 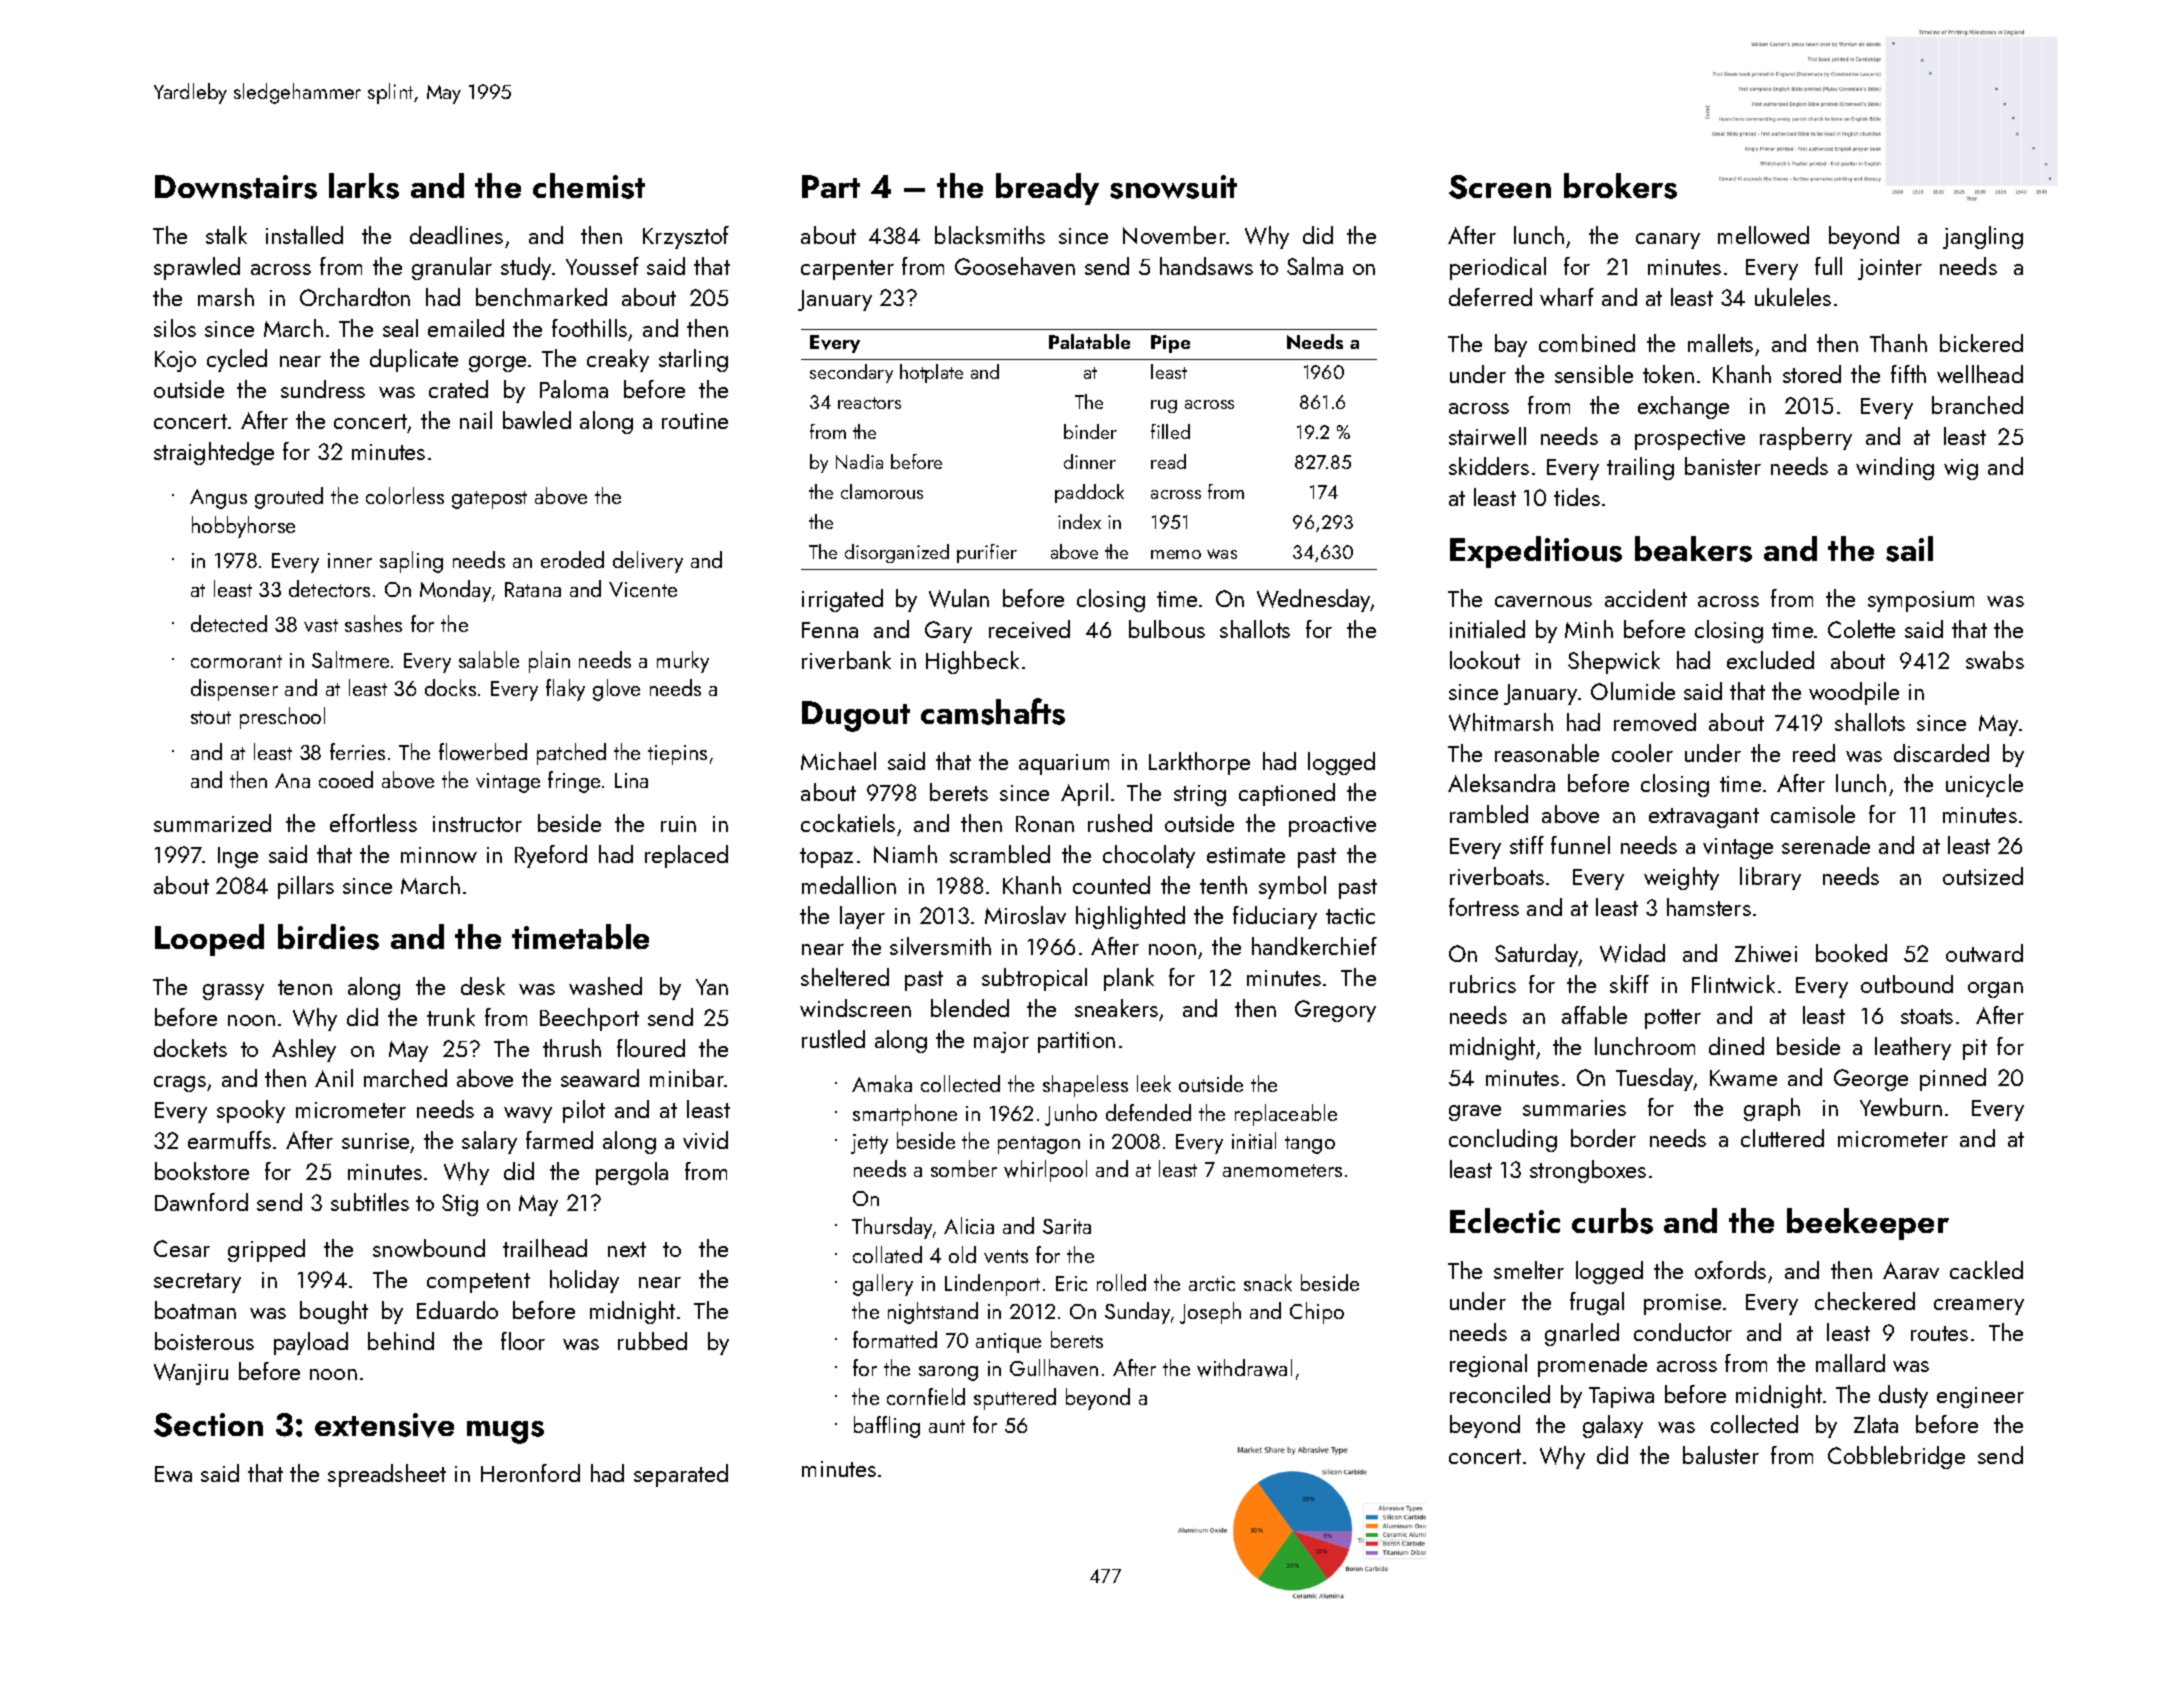 What do you see at coordinates (1721, 1455) in the page?
I see `baluster` at bounding box center [1721, 1455].
